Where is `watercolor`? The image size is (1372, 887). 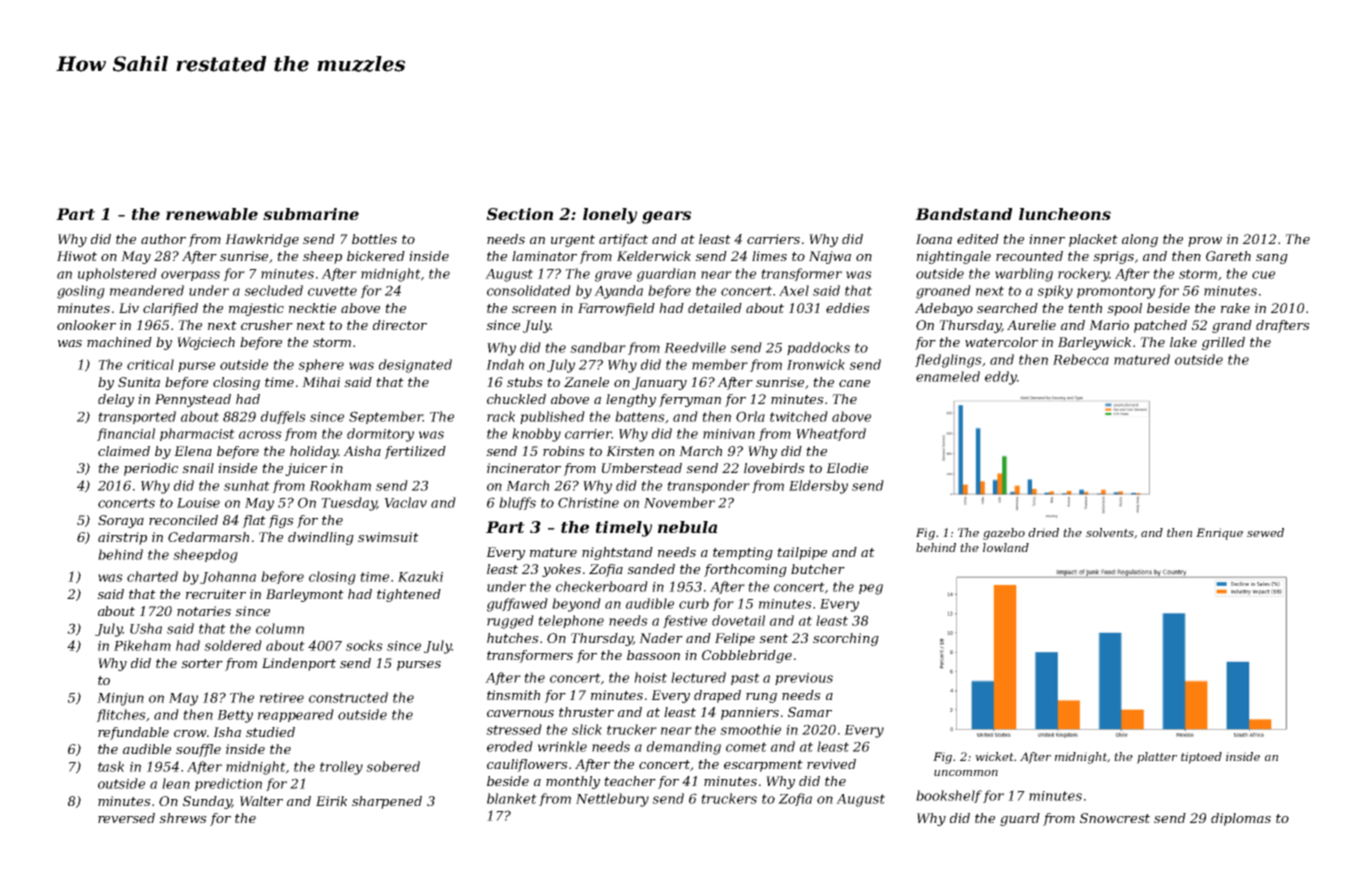
watercolor is located at coordinates (1001, 342).
